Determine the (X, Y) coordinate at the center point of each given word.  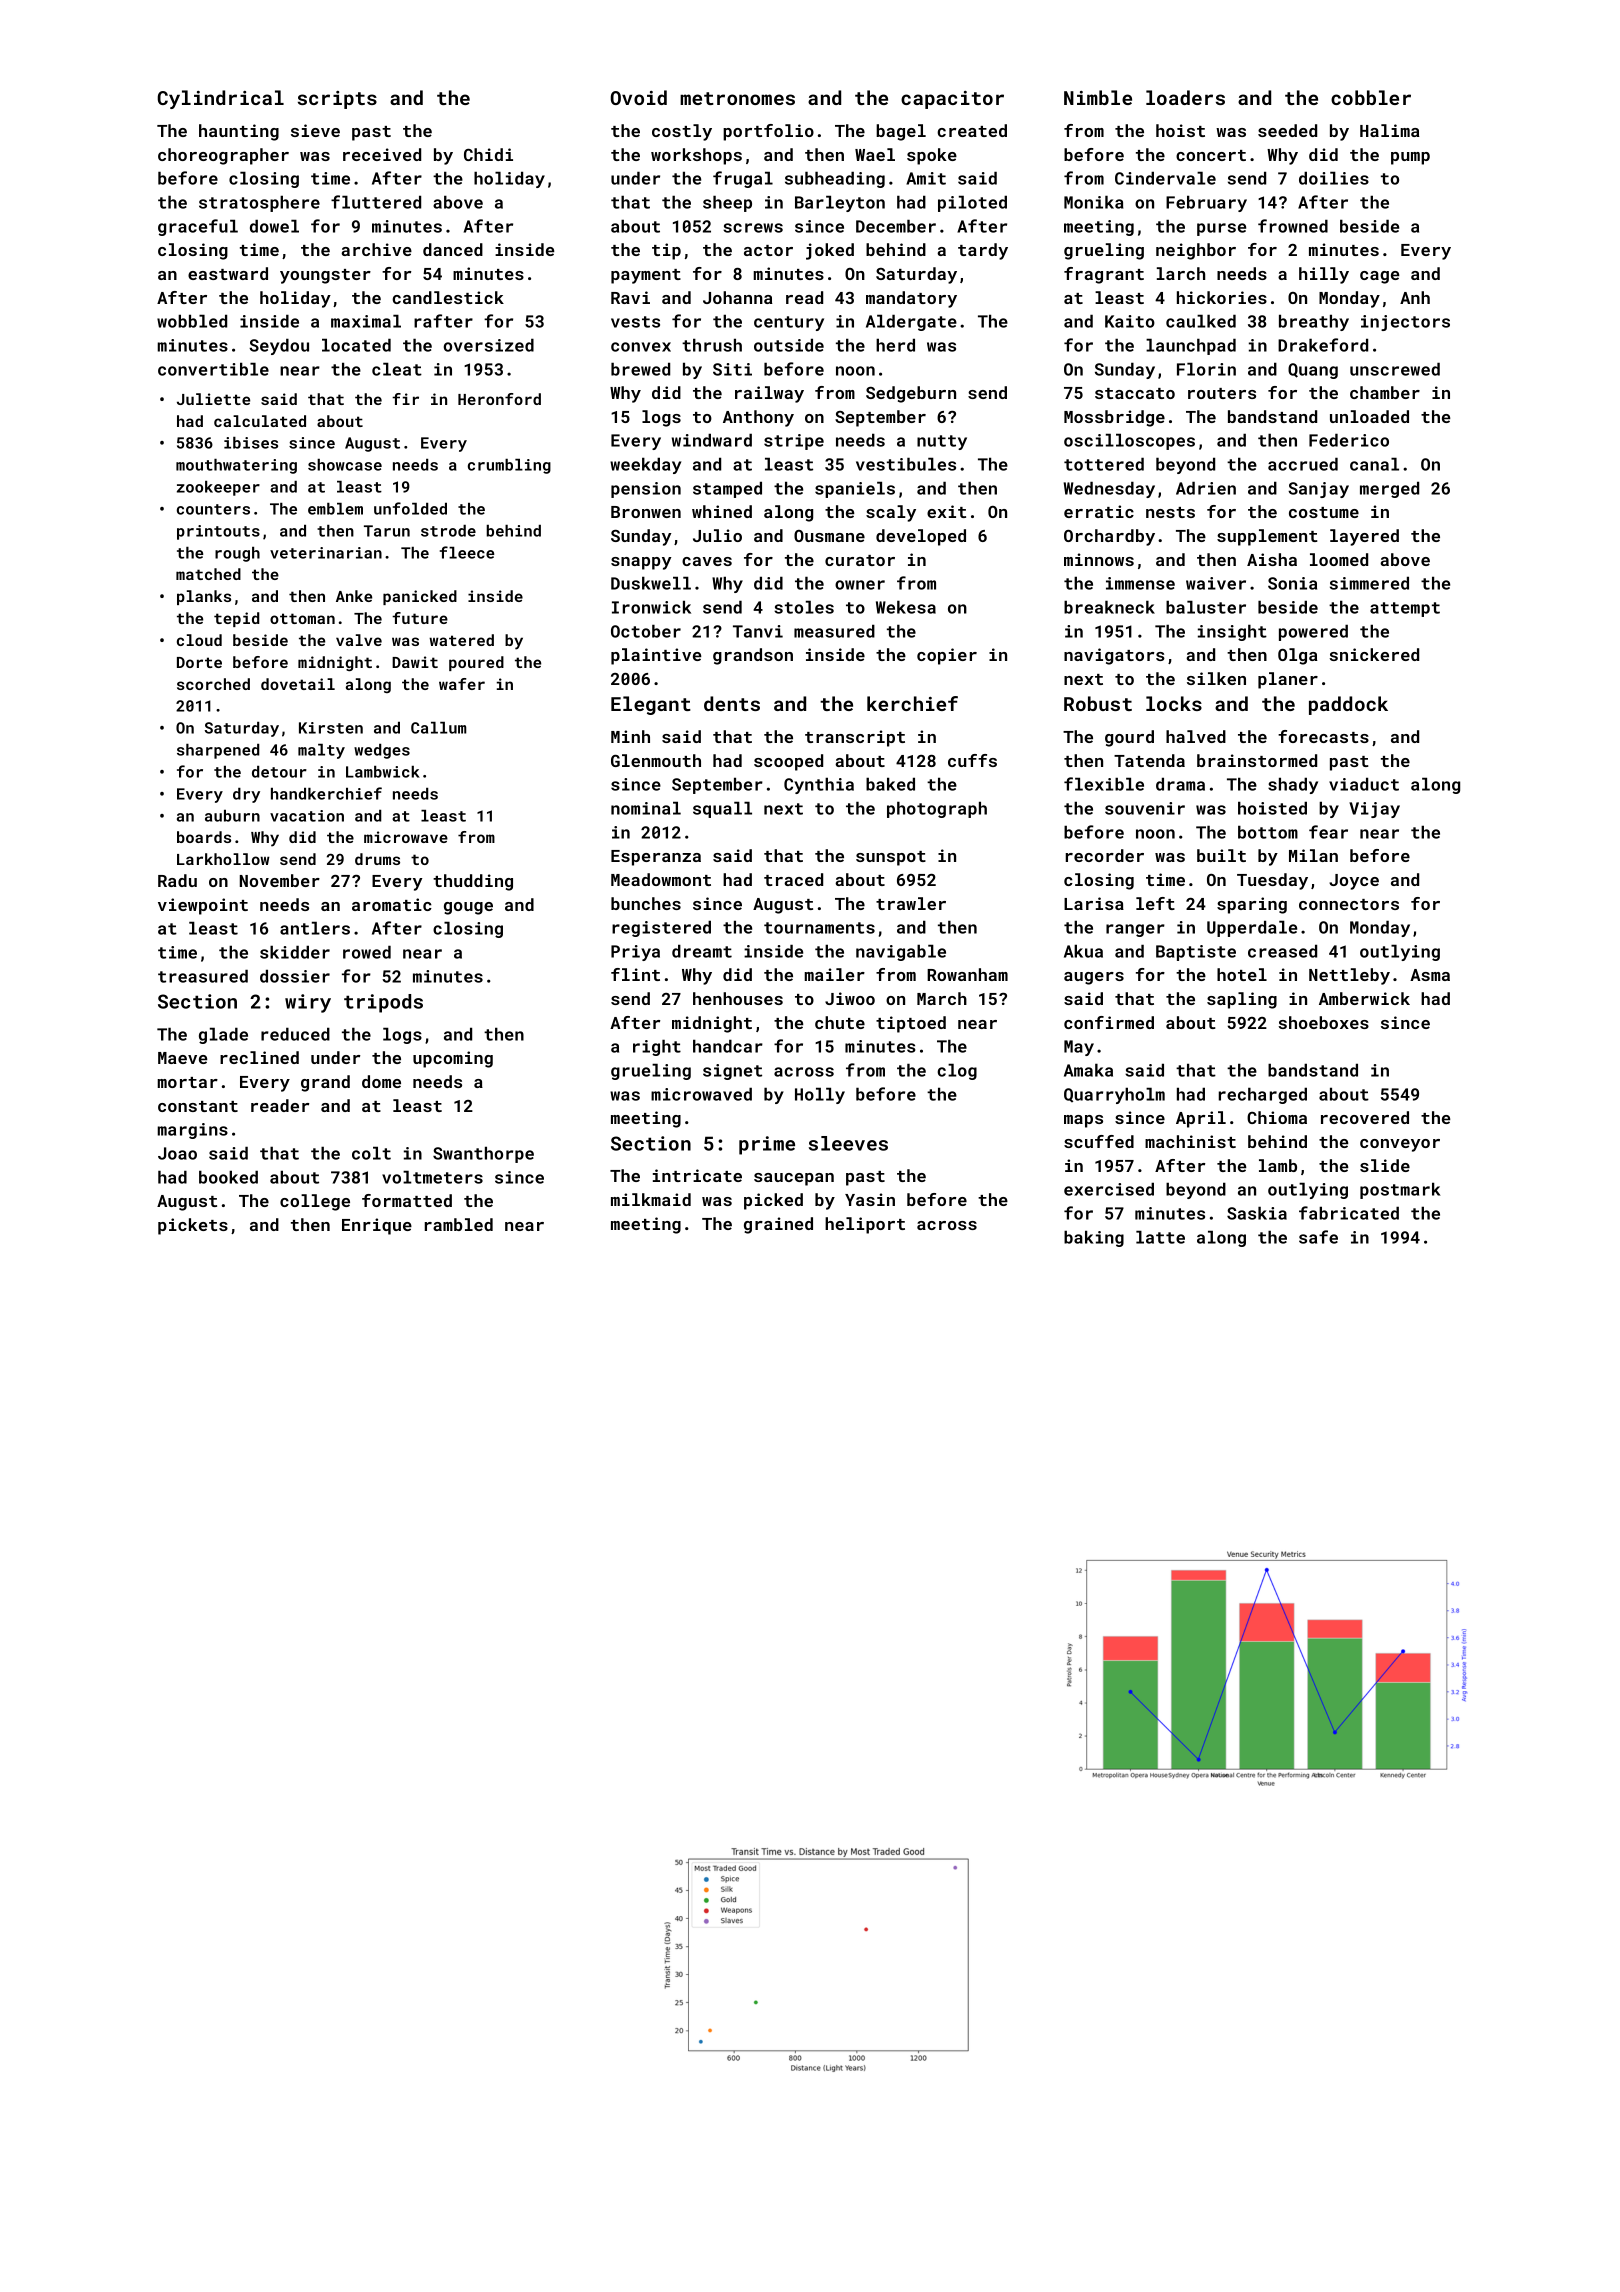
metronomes (737, 98)
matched (208, 574)
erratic (1099, 511)
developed (921, 537)
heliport (865, 1225)
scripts (337, 100)
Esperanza (656, 858)
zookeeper (218, 488)
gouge (468, 908)
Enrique (377, 1226)
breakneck (1109, 607)
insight (1232, 632)
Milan (1313, 855)
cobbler (1371, 97)
